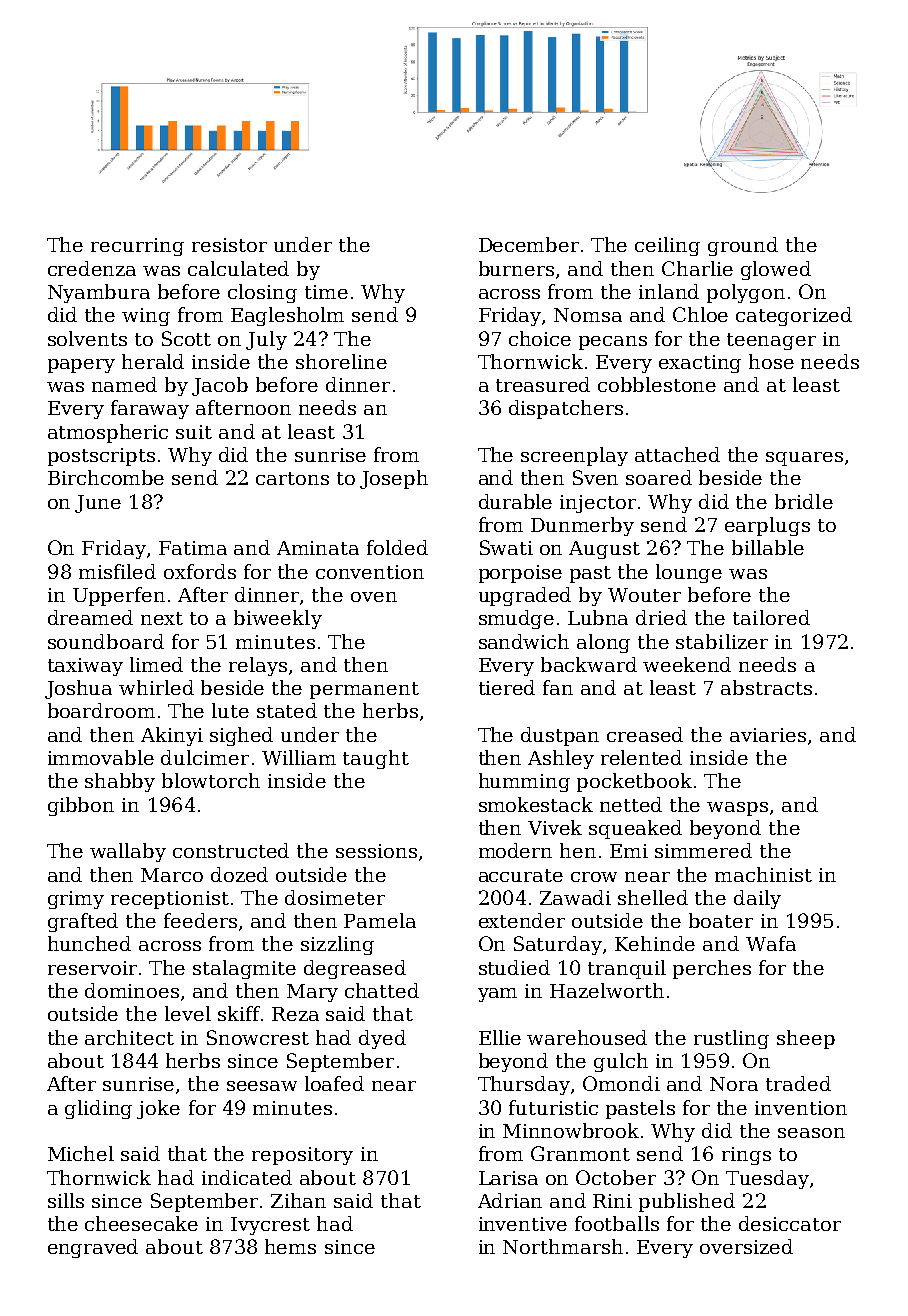 The height and width of the screenshot is (1316, 908). I want to click on lute, so click(230, 710).
